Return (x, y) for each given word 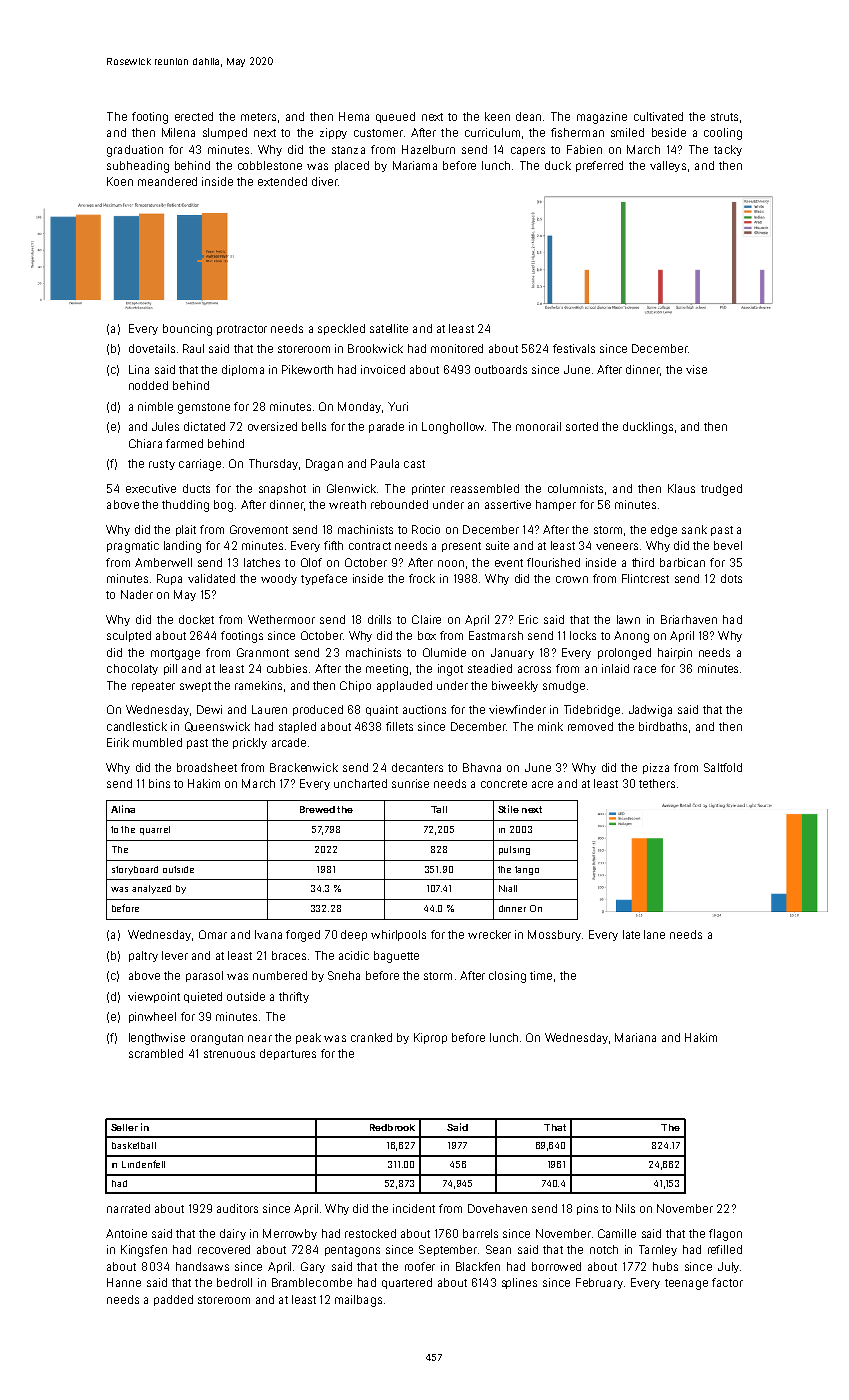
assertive (508, 504)
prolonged (624, 654)
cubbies (287, 668)
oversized (272, 426)
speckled (341, 329)
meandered (167, 181)
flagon (725, 1235)
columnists (575, 488)
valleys (668, 166)
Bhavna (482, 767)
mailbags (358, 1301)
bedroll (234, 1282)
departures (288, 1054)
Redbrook (392, 1127)
